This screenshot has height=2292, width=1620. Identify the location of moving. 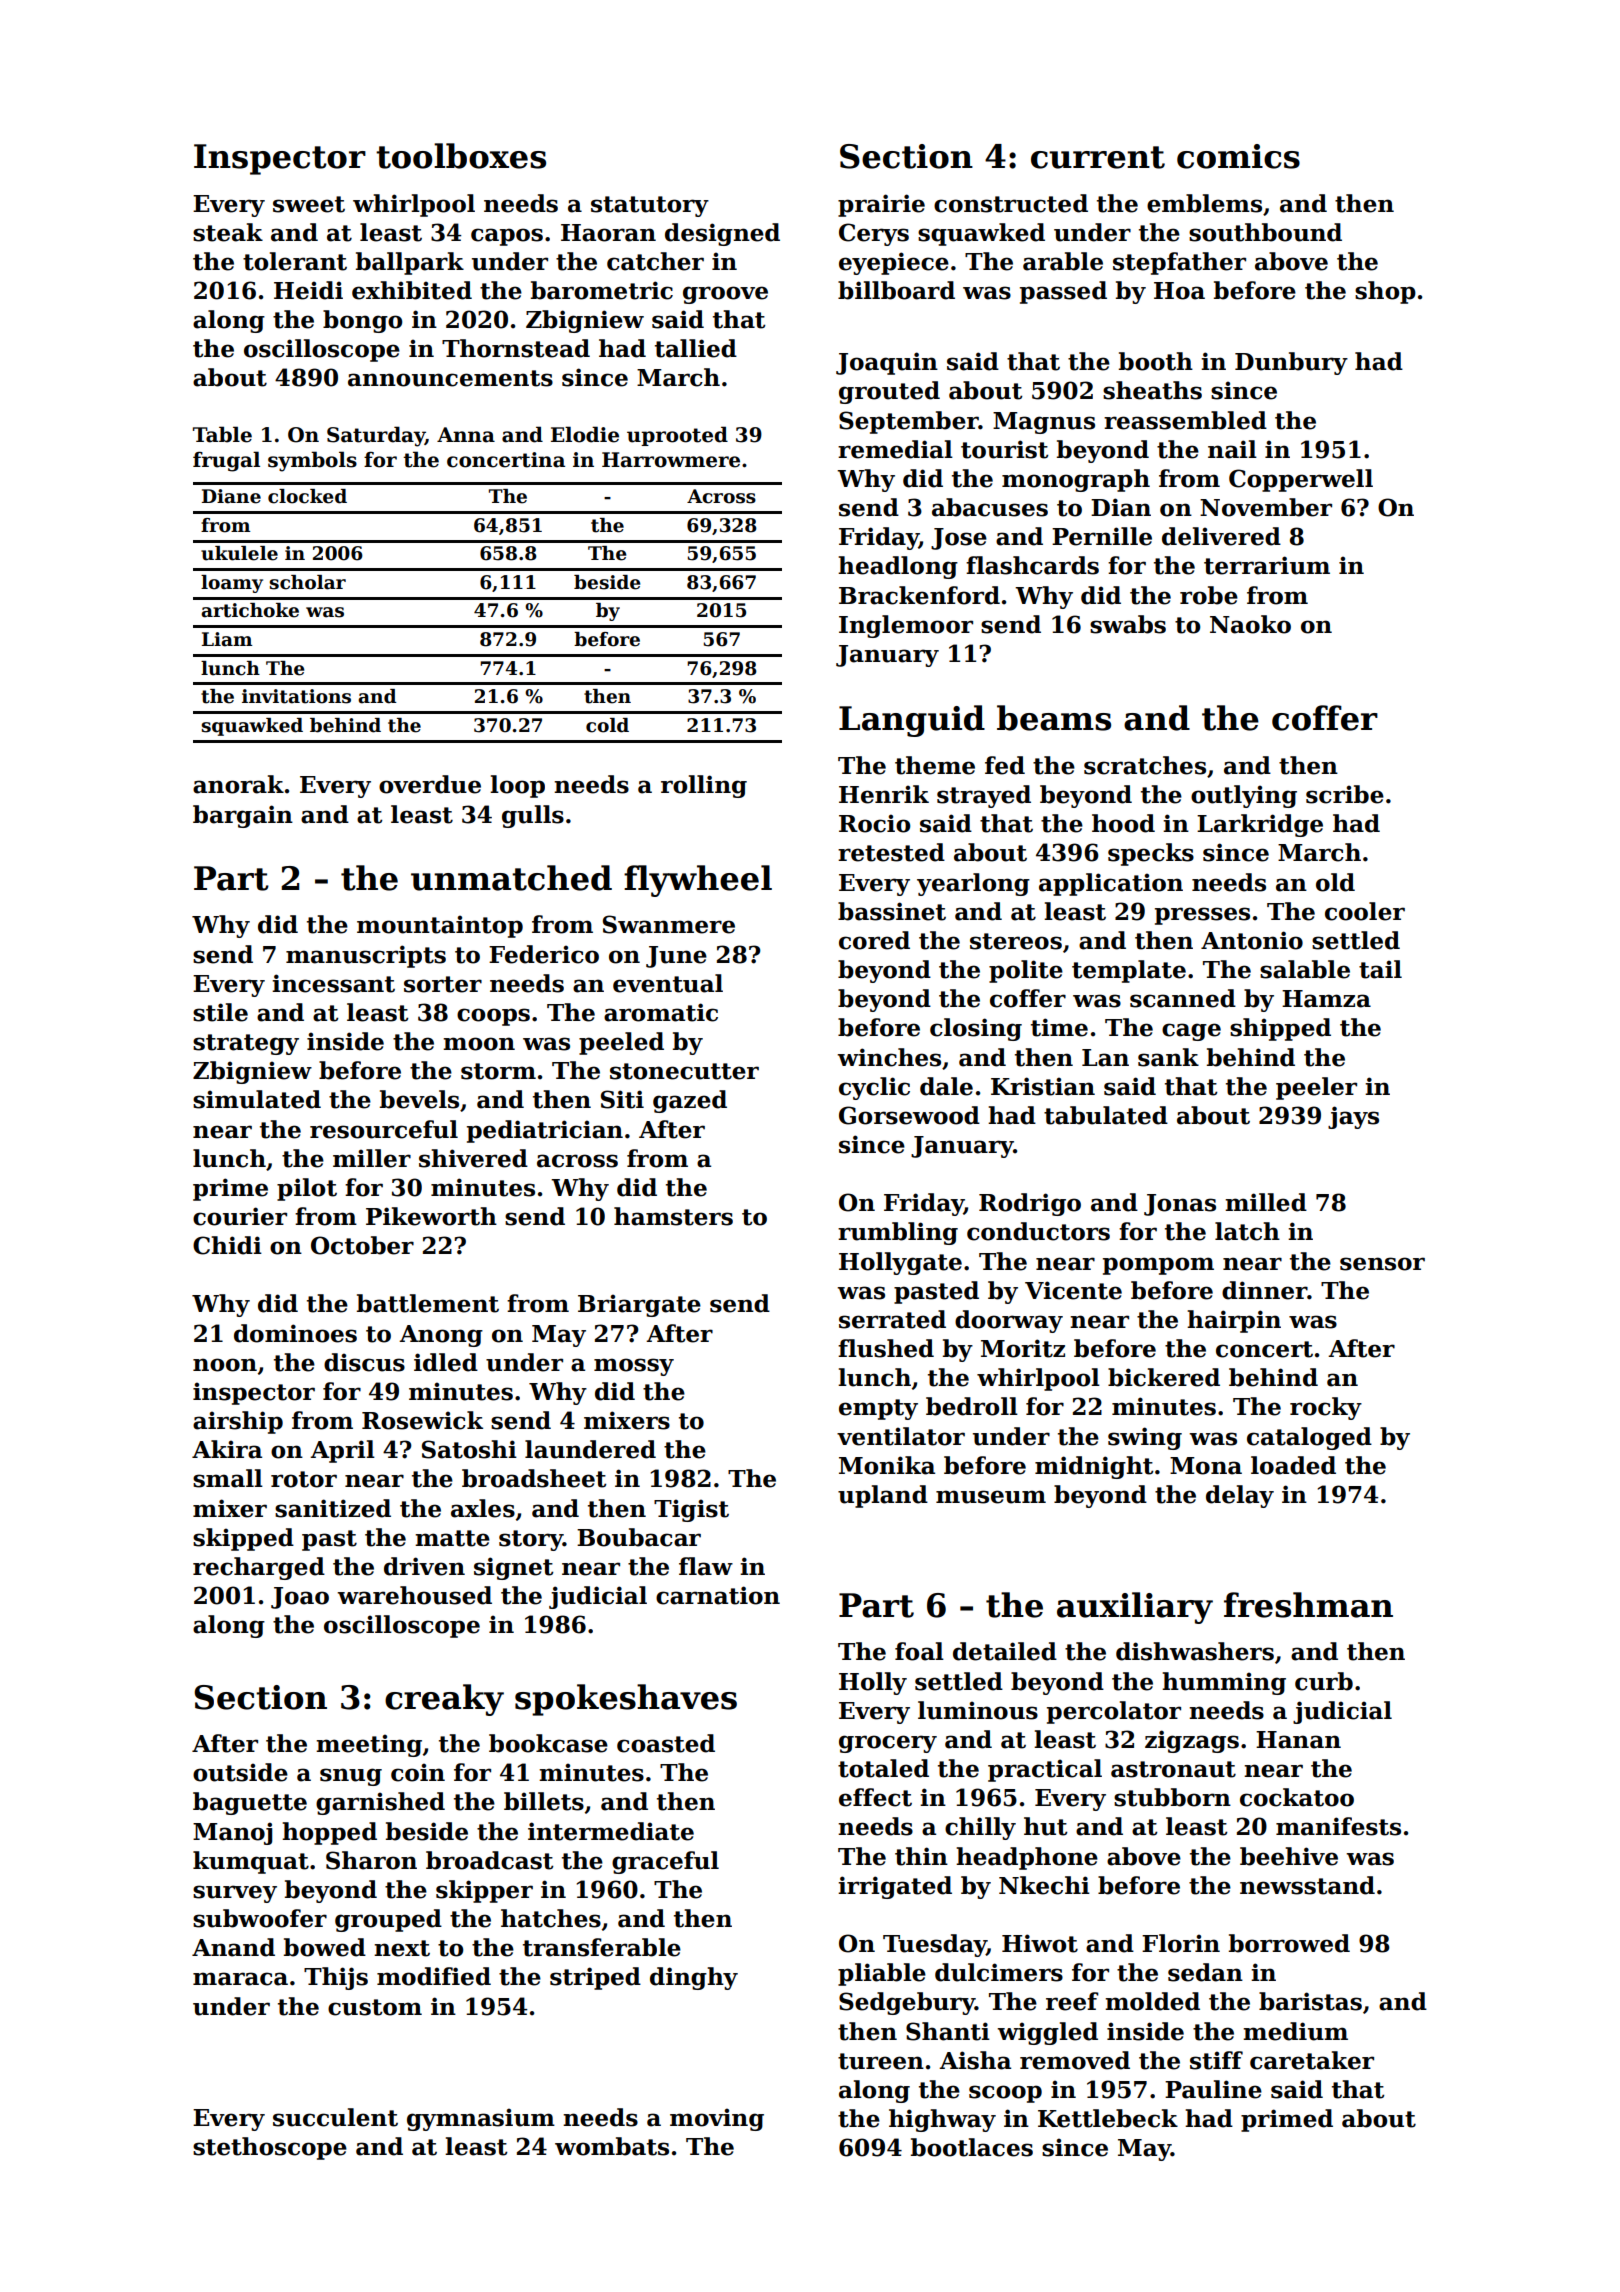
(717, 2119).
